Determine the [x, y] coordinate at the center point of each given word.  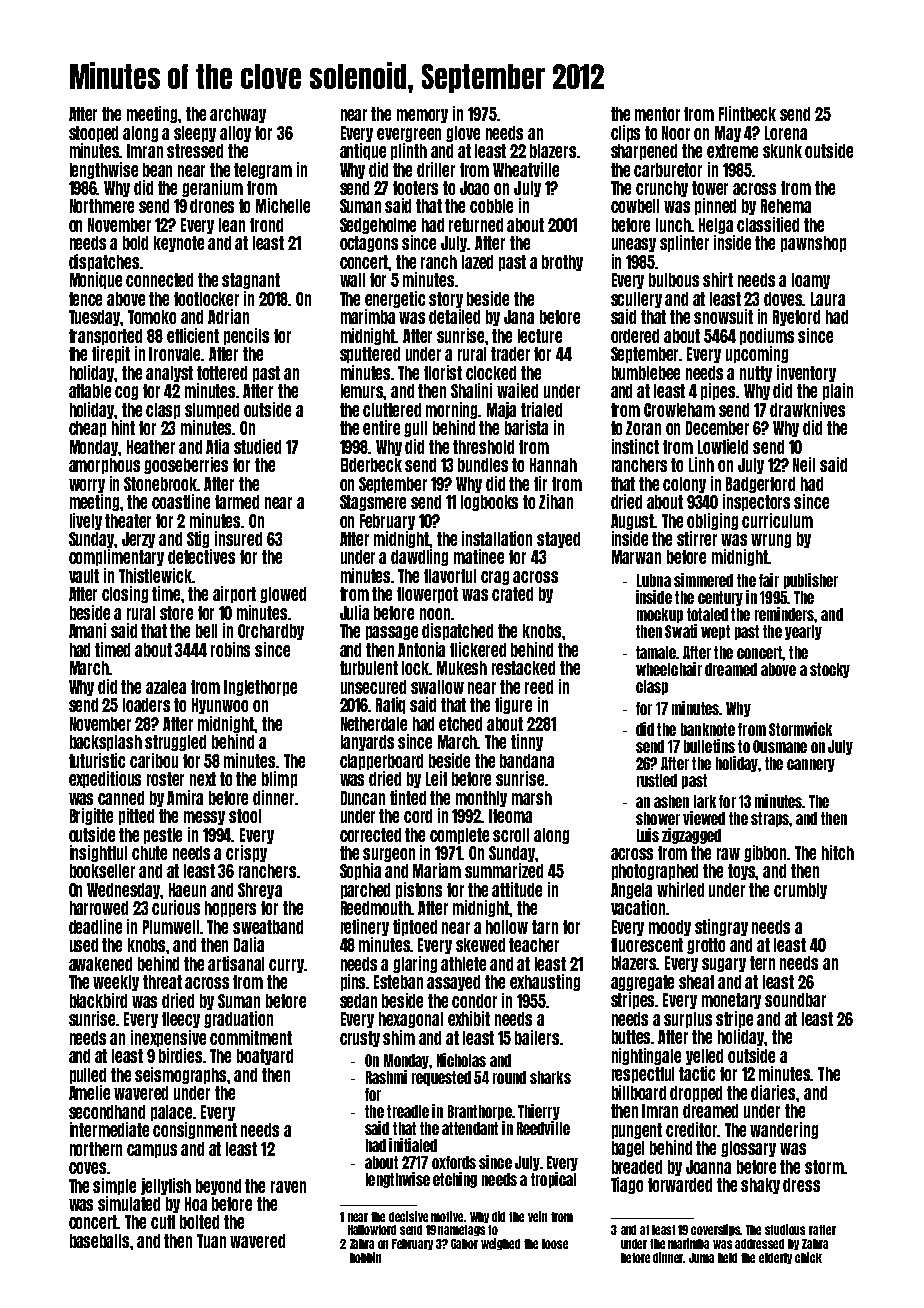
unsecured [373, 687]
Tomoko [152, 317]
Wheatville [526, 169]
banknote [708, 729]
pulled [88, 1076]
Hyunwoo [220, 706]
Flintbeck [747, 113]
